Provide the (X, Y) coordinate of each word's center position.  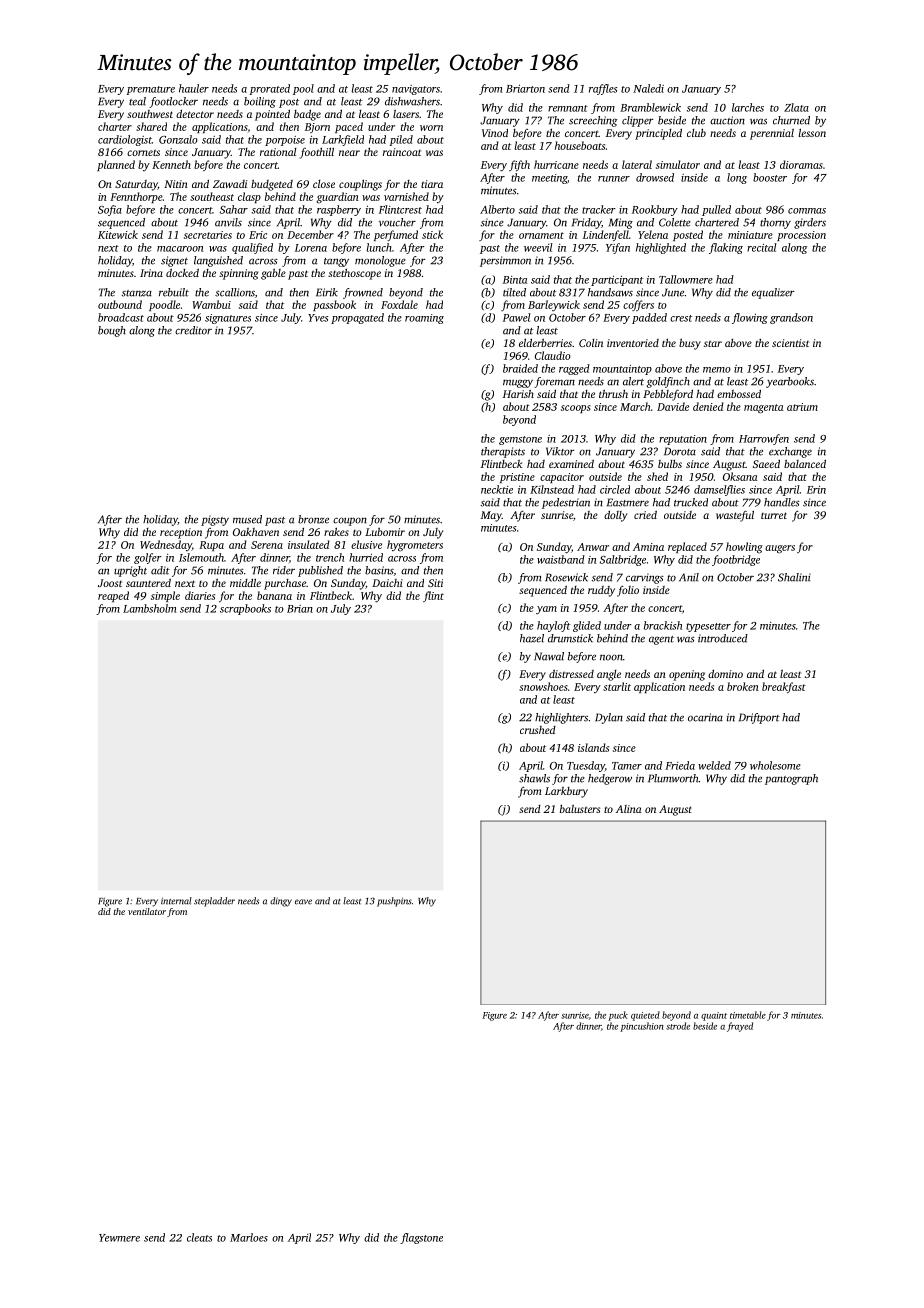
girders (810, 223)
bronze (313, 519)
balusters (580, 809)
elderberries (545, 342)
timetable (748, 1015)
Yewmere (119, 1238)
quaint (714, 1016)
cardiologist (125, 140)
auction (727, 120)
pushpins (394, 902)
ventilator (147, 911)
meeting (549, 179)
